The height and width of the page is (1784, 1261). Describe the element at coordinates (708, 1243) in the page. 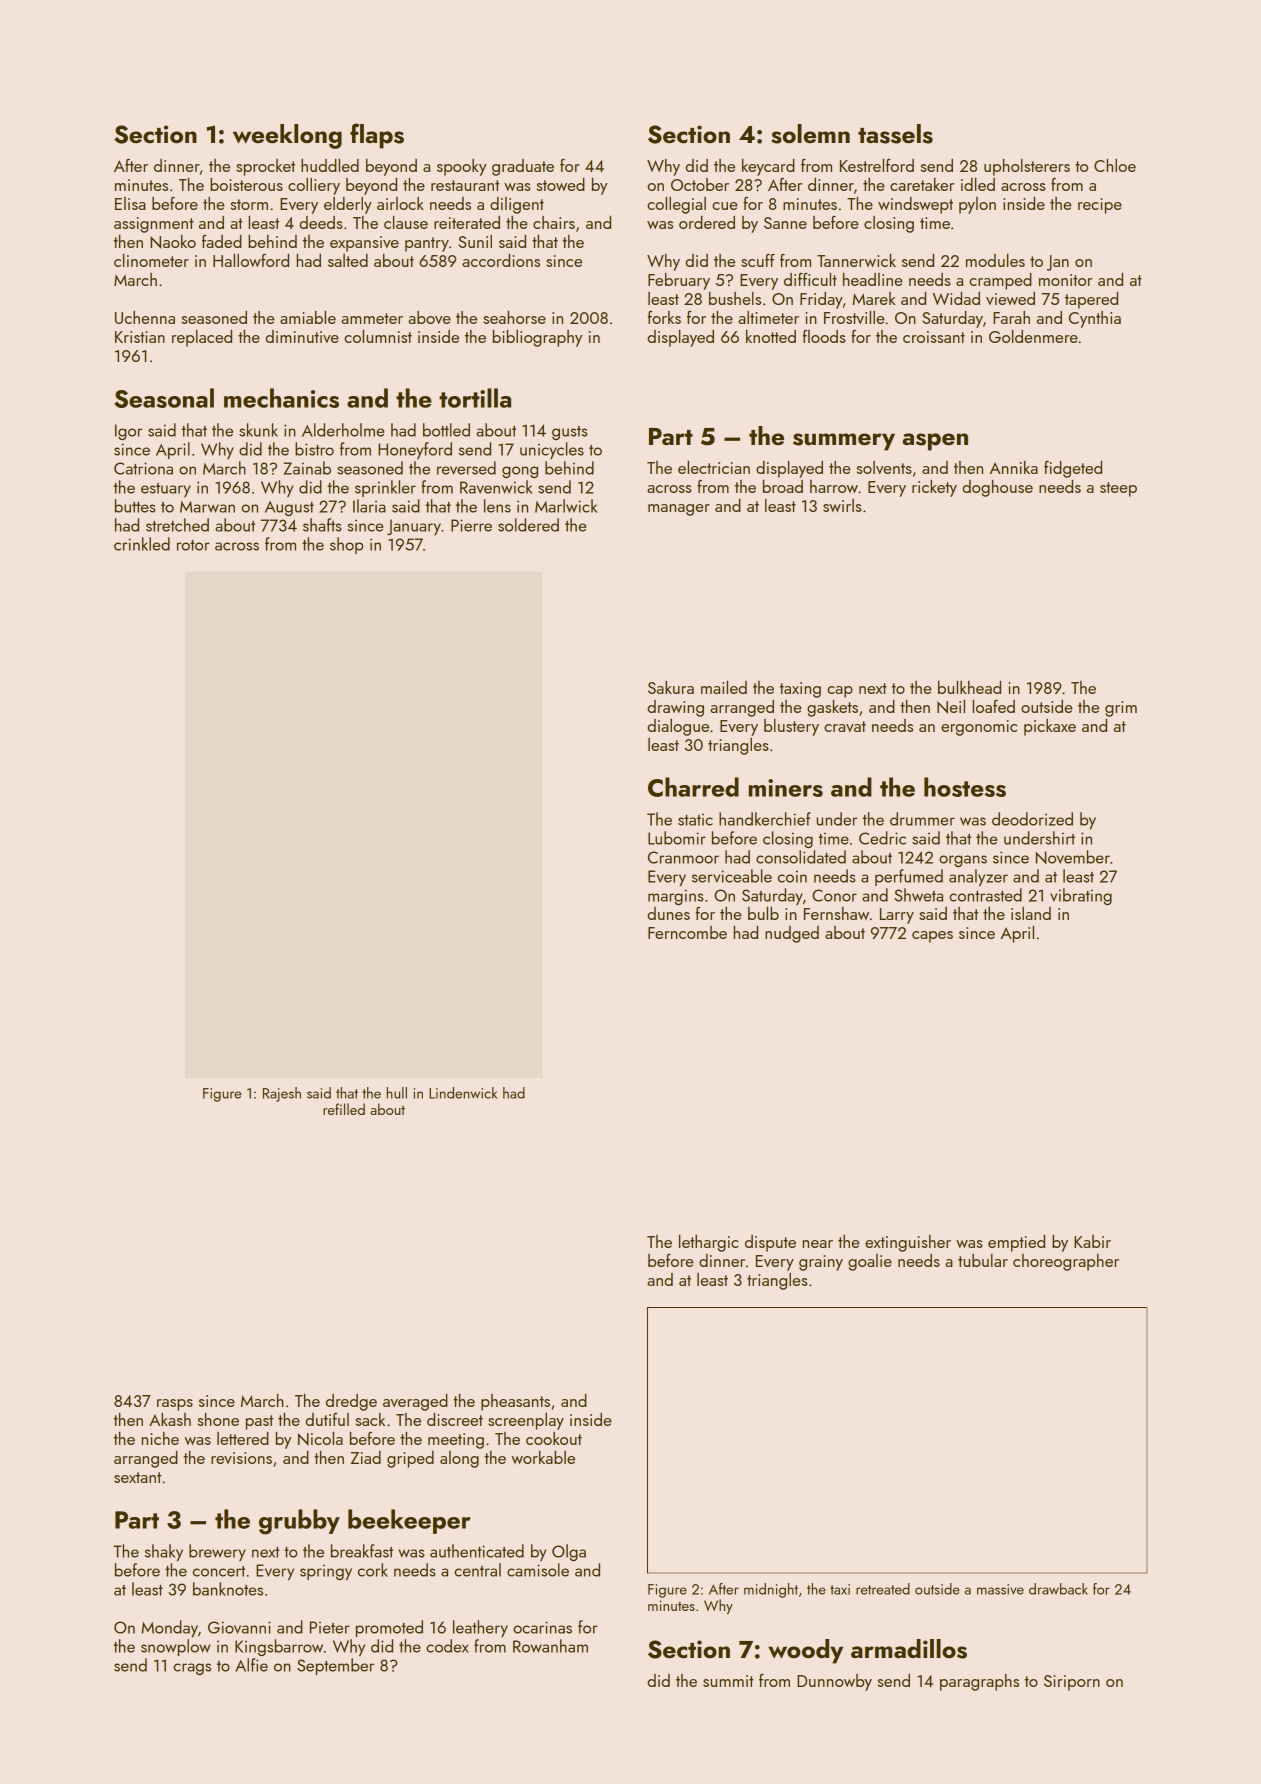

I see `lethargic` at that location.
